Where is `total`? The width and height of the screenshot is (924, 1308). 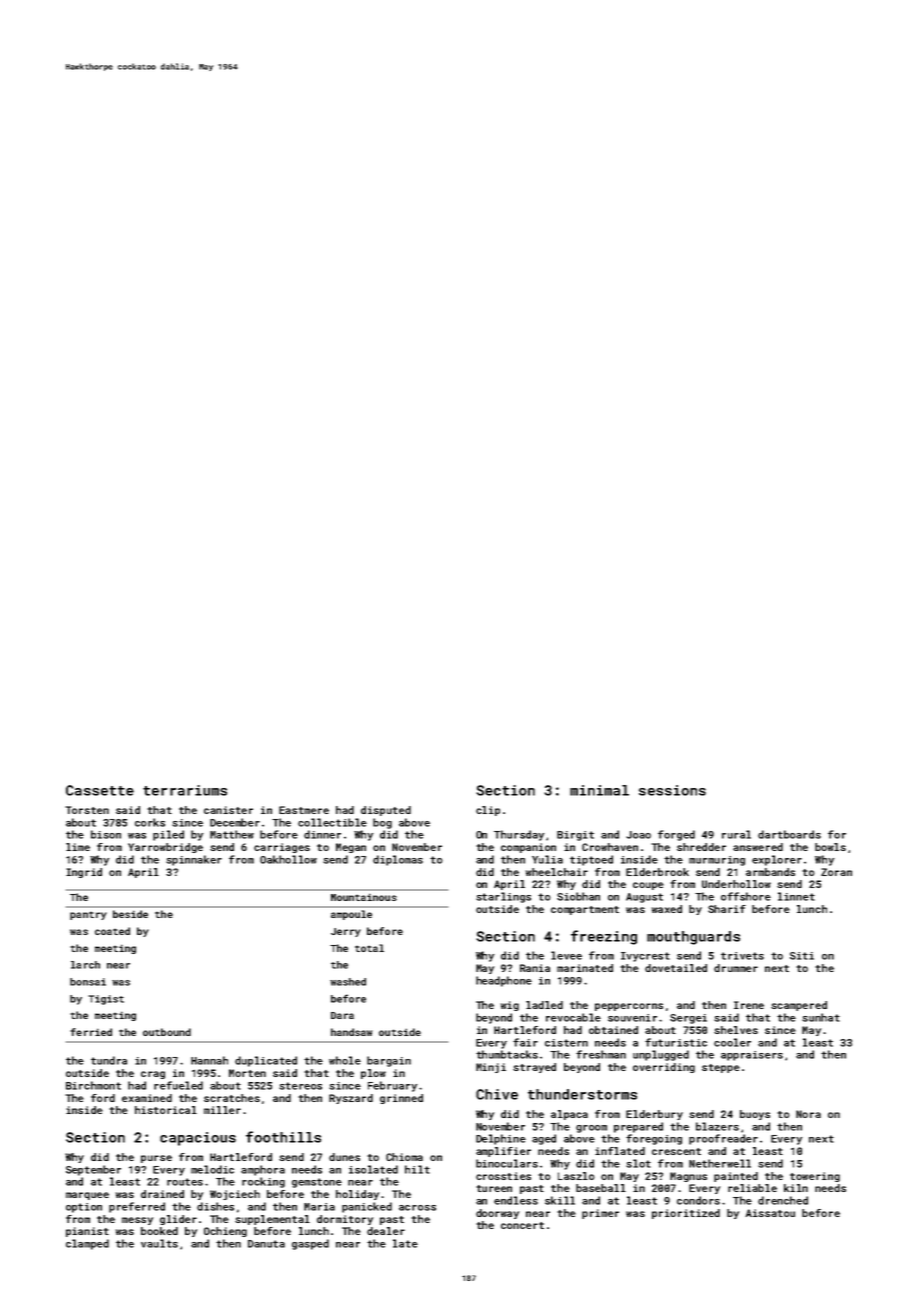 total is located at coordinates (369, 948).
